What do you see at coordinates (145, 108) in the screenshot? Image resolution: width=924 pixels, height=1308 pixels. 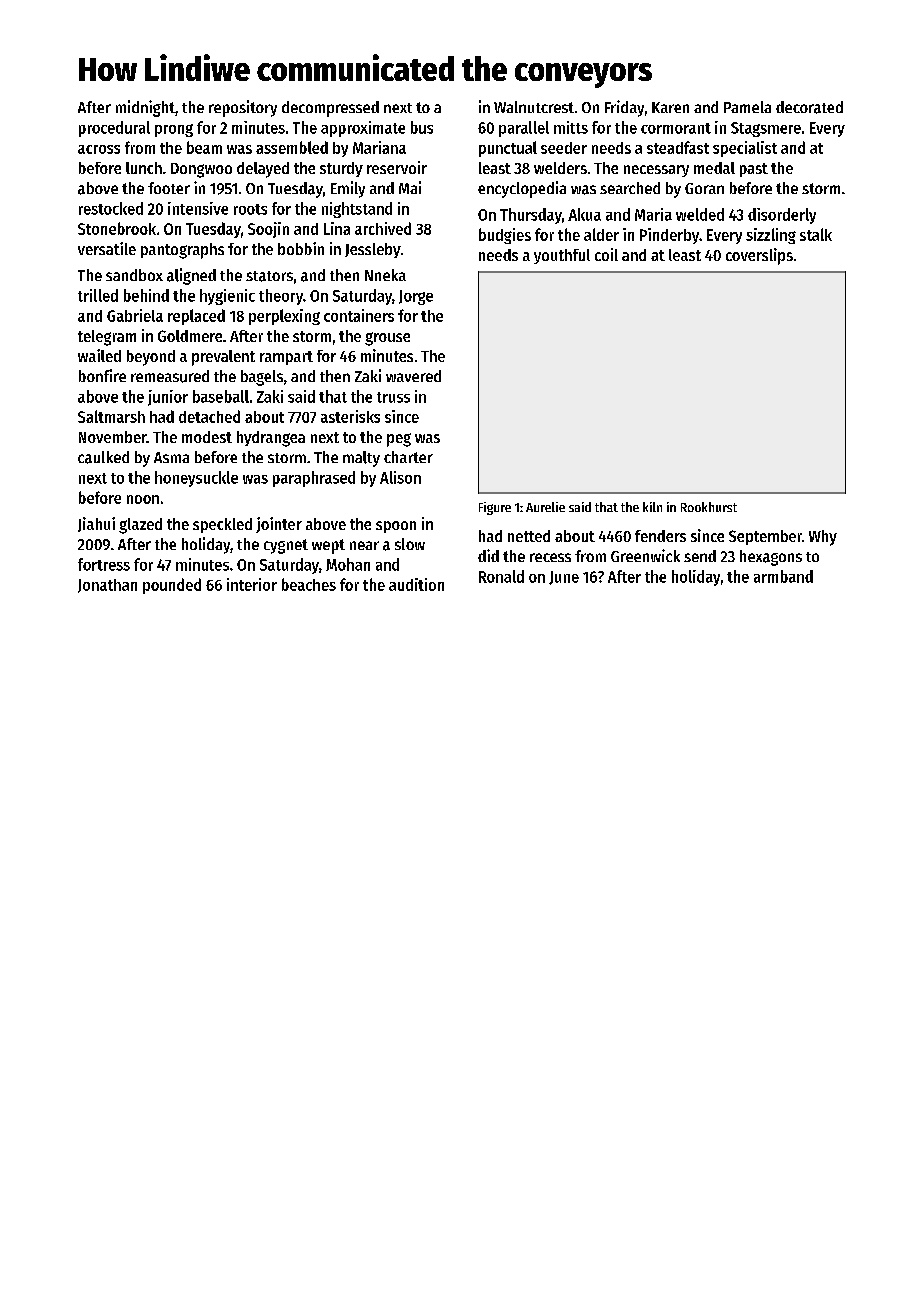 I see `midnight` at bounding box center [145, 108].
